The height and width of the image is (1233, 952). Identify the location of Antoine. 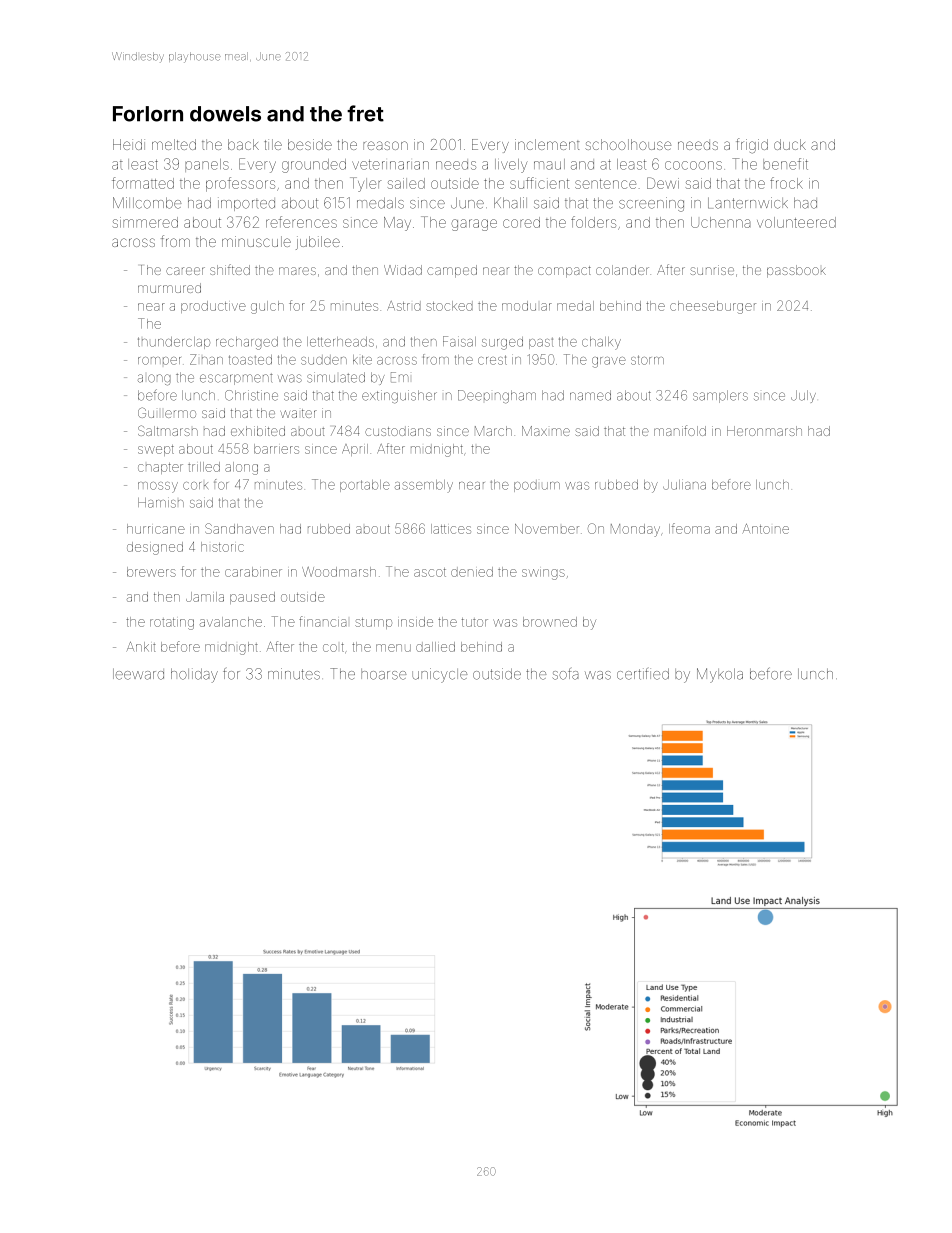
(766, 529).
